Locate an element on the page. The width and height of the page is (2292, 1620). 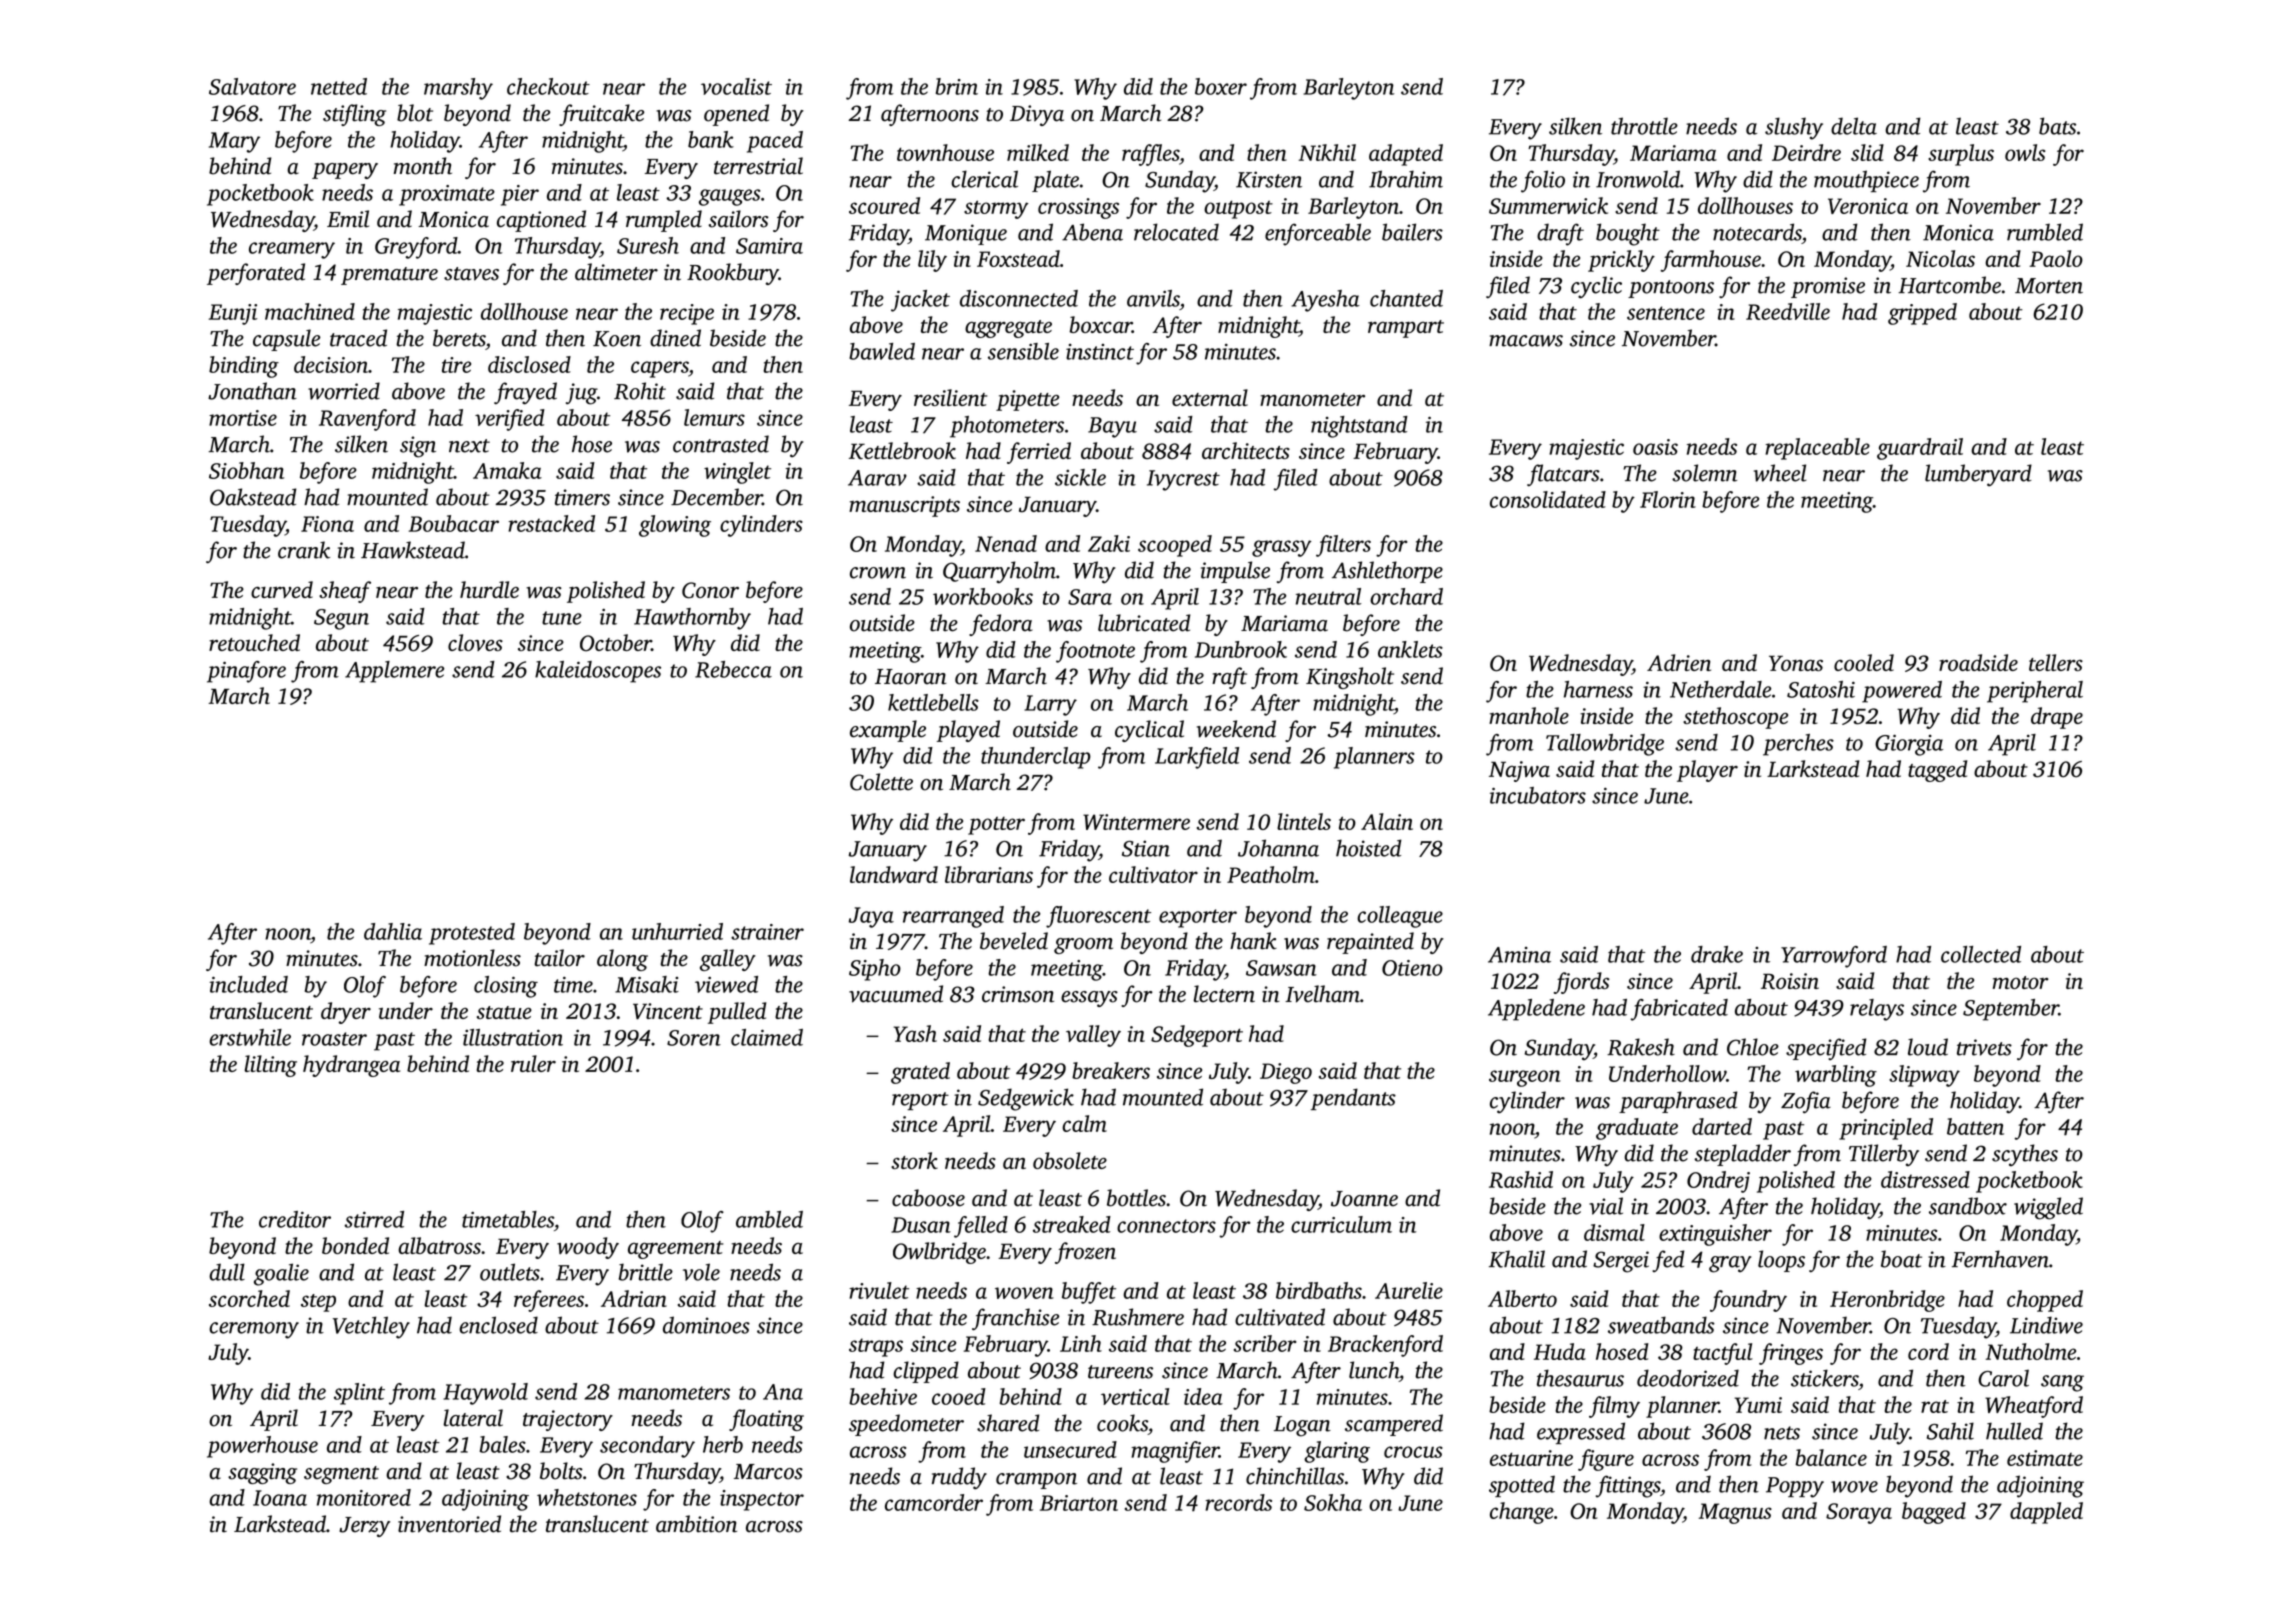
architects is located at coordinates (1246, 450).
